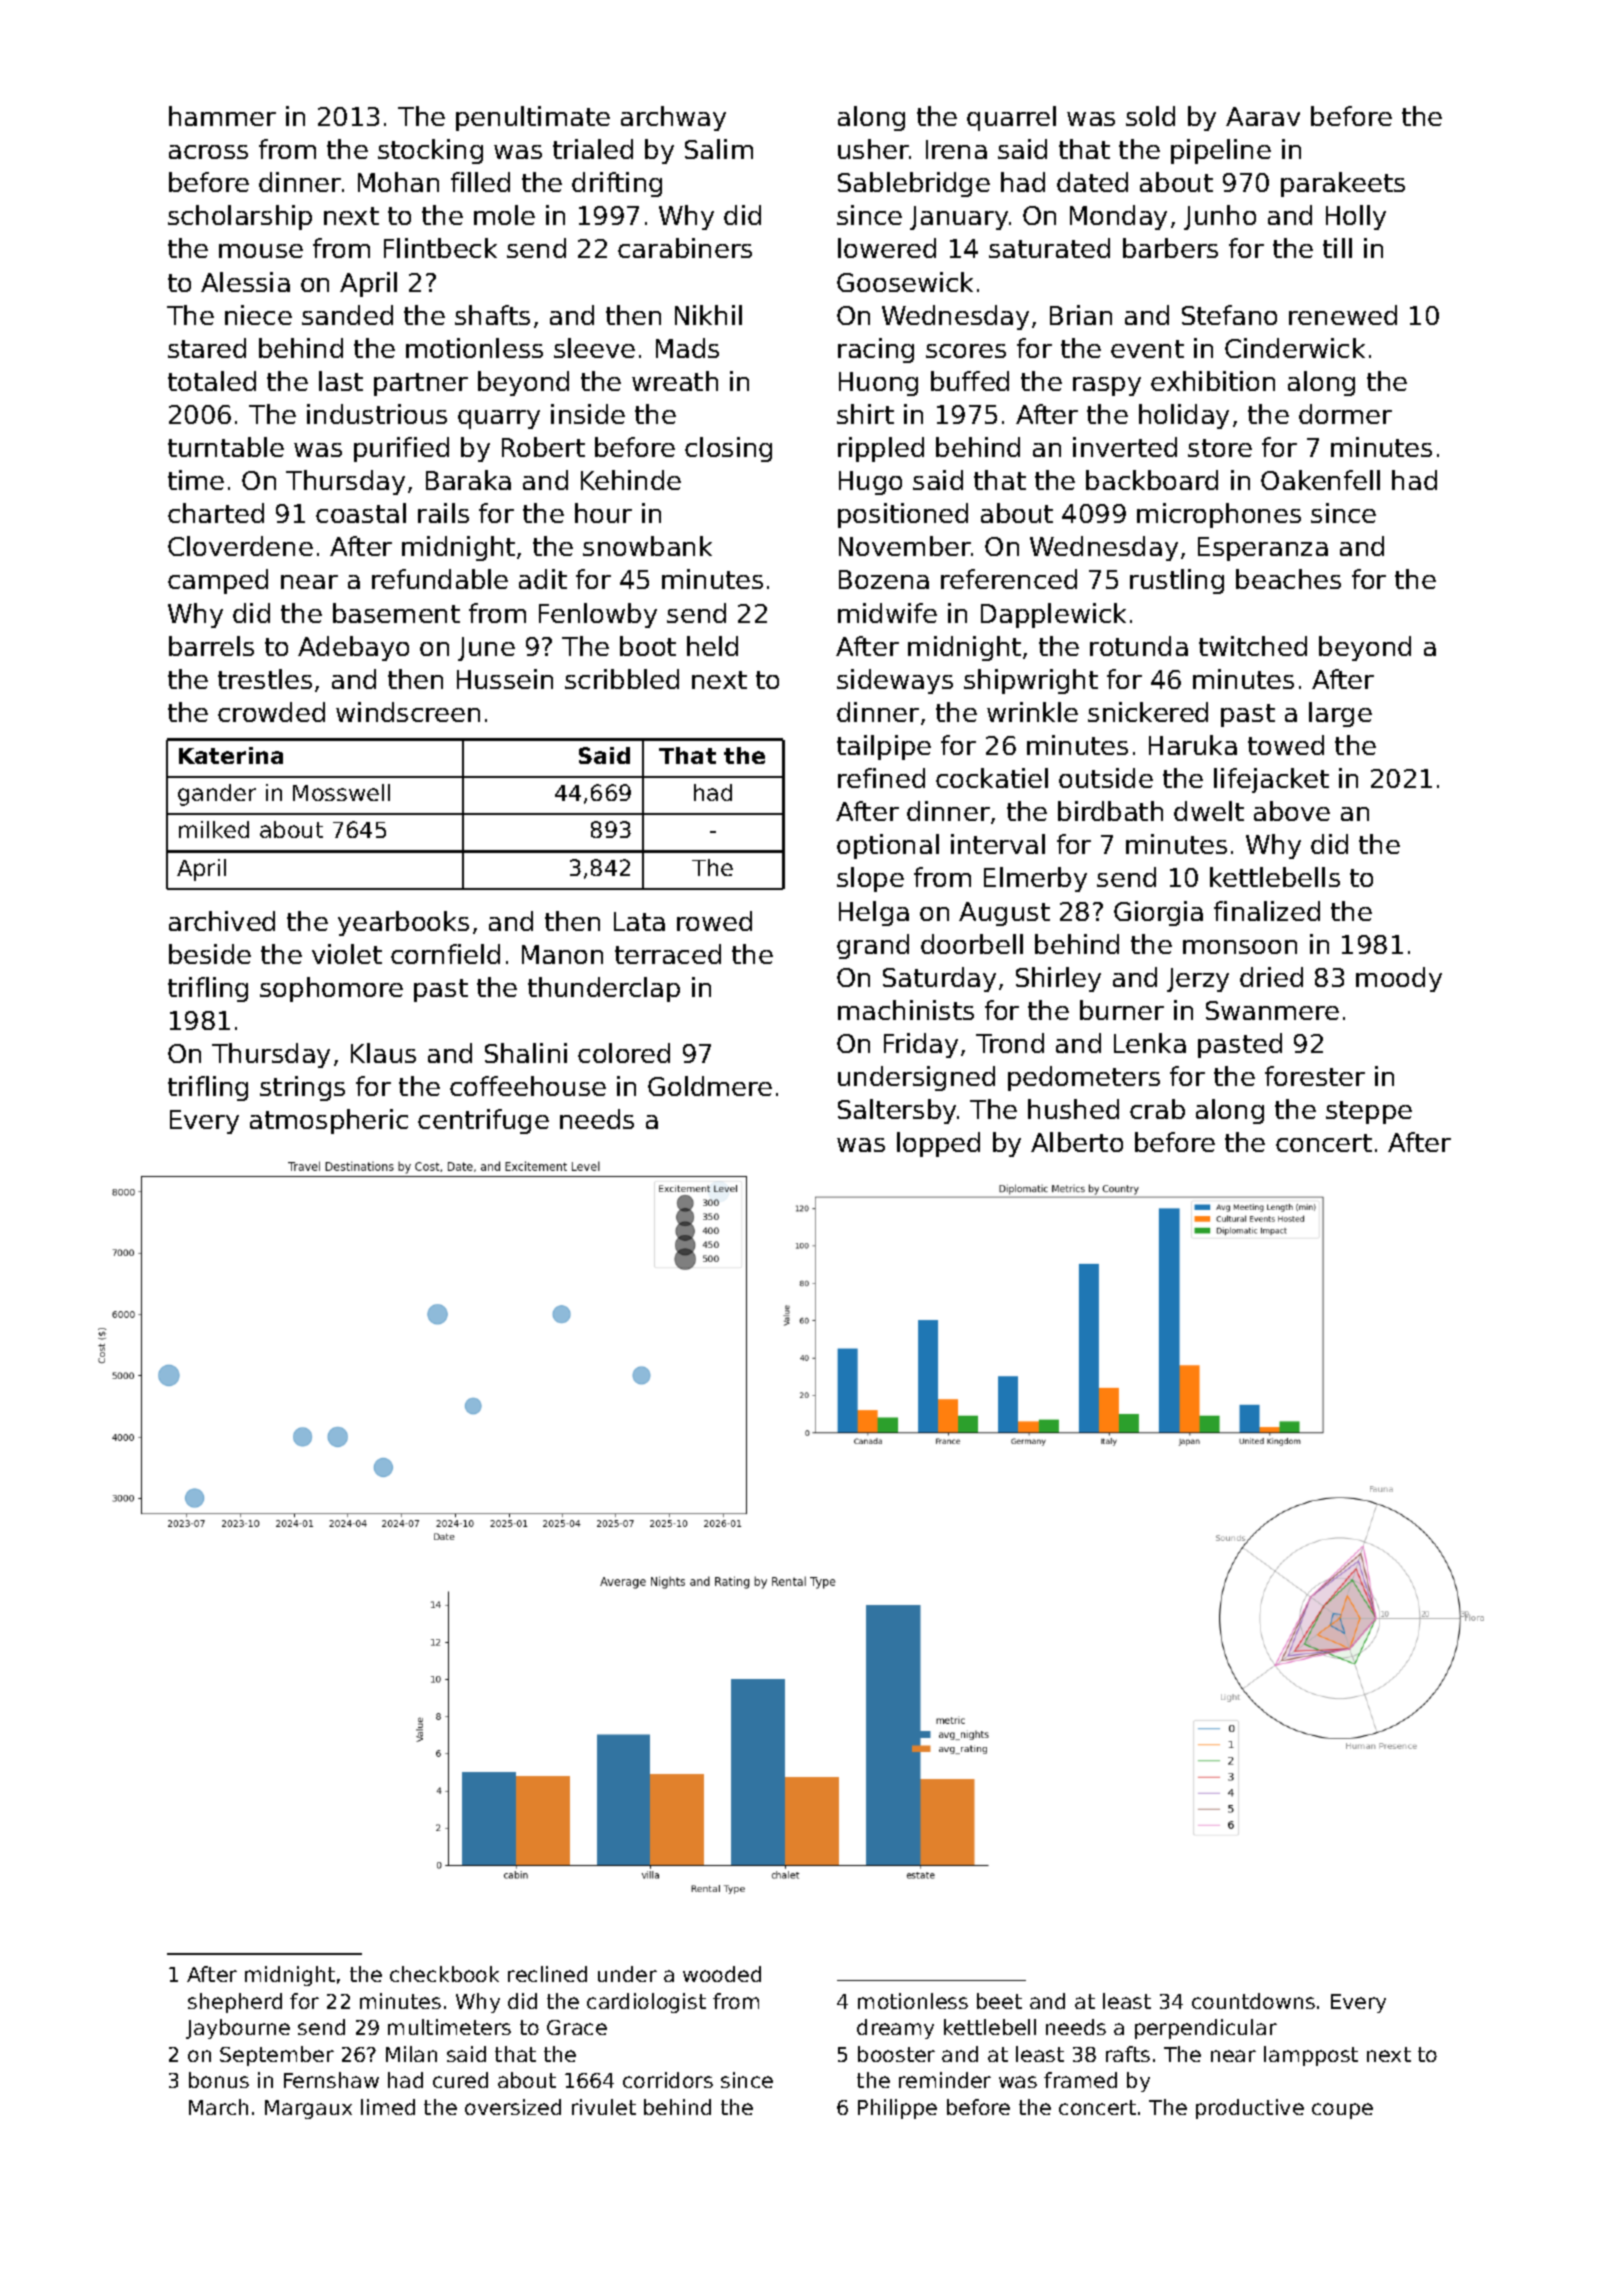  I want to click on racing, so click(876, 350).
